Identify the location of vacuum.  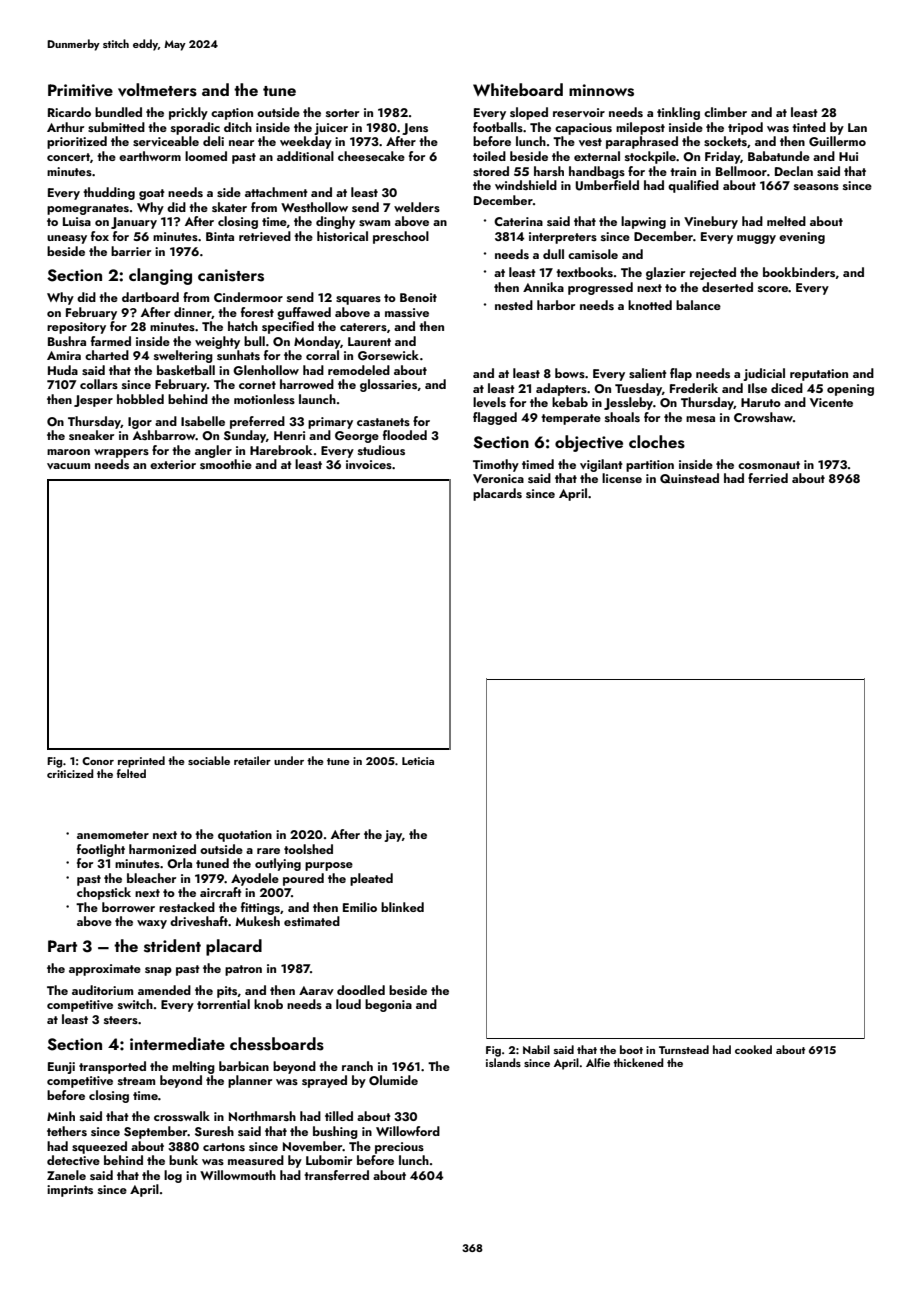
(68, 466).
